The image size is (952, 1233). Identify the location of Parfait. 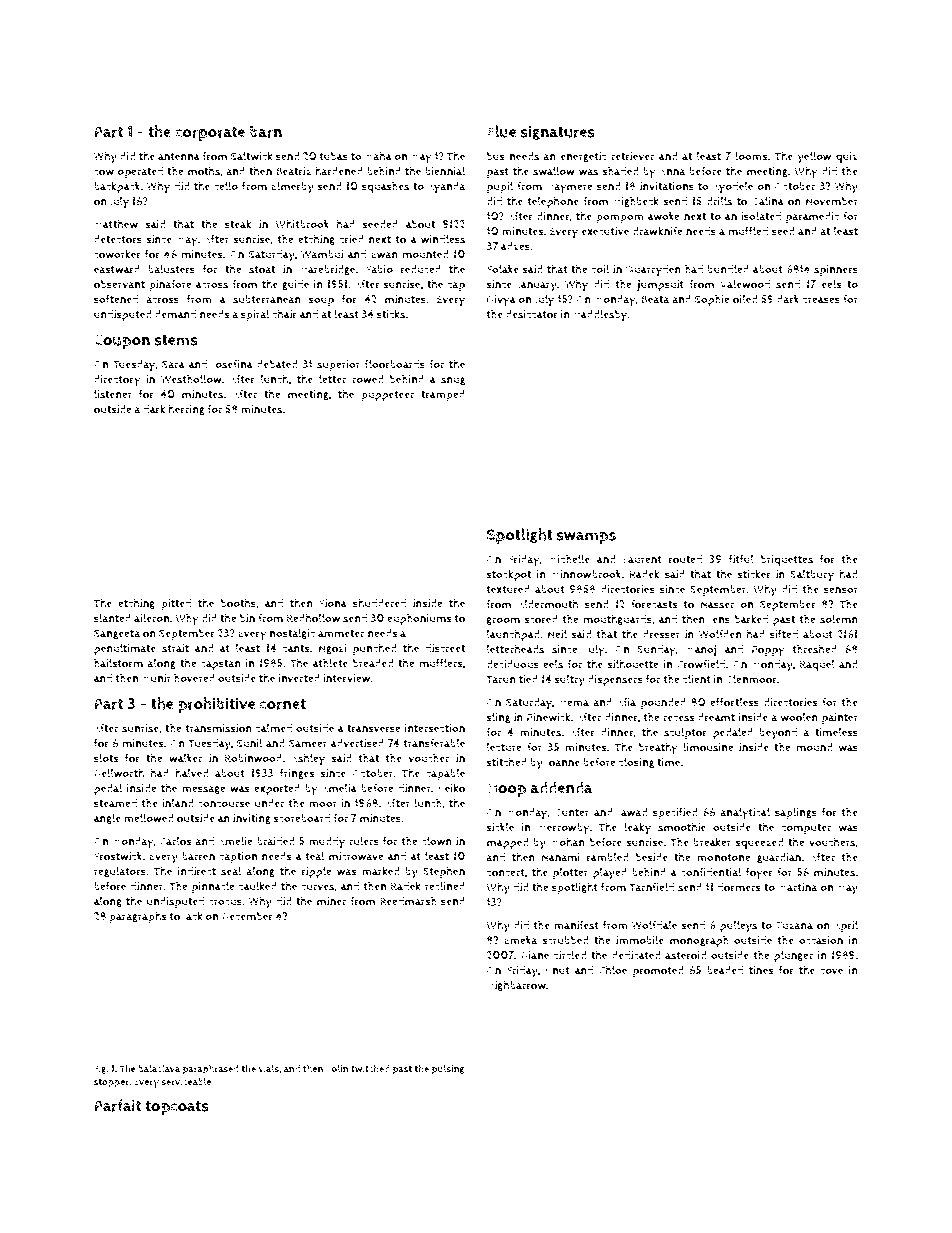
(118, 1105).
